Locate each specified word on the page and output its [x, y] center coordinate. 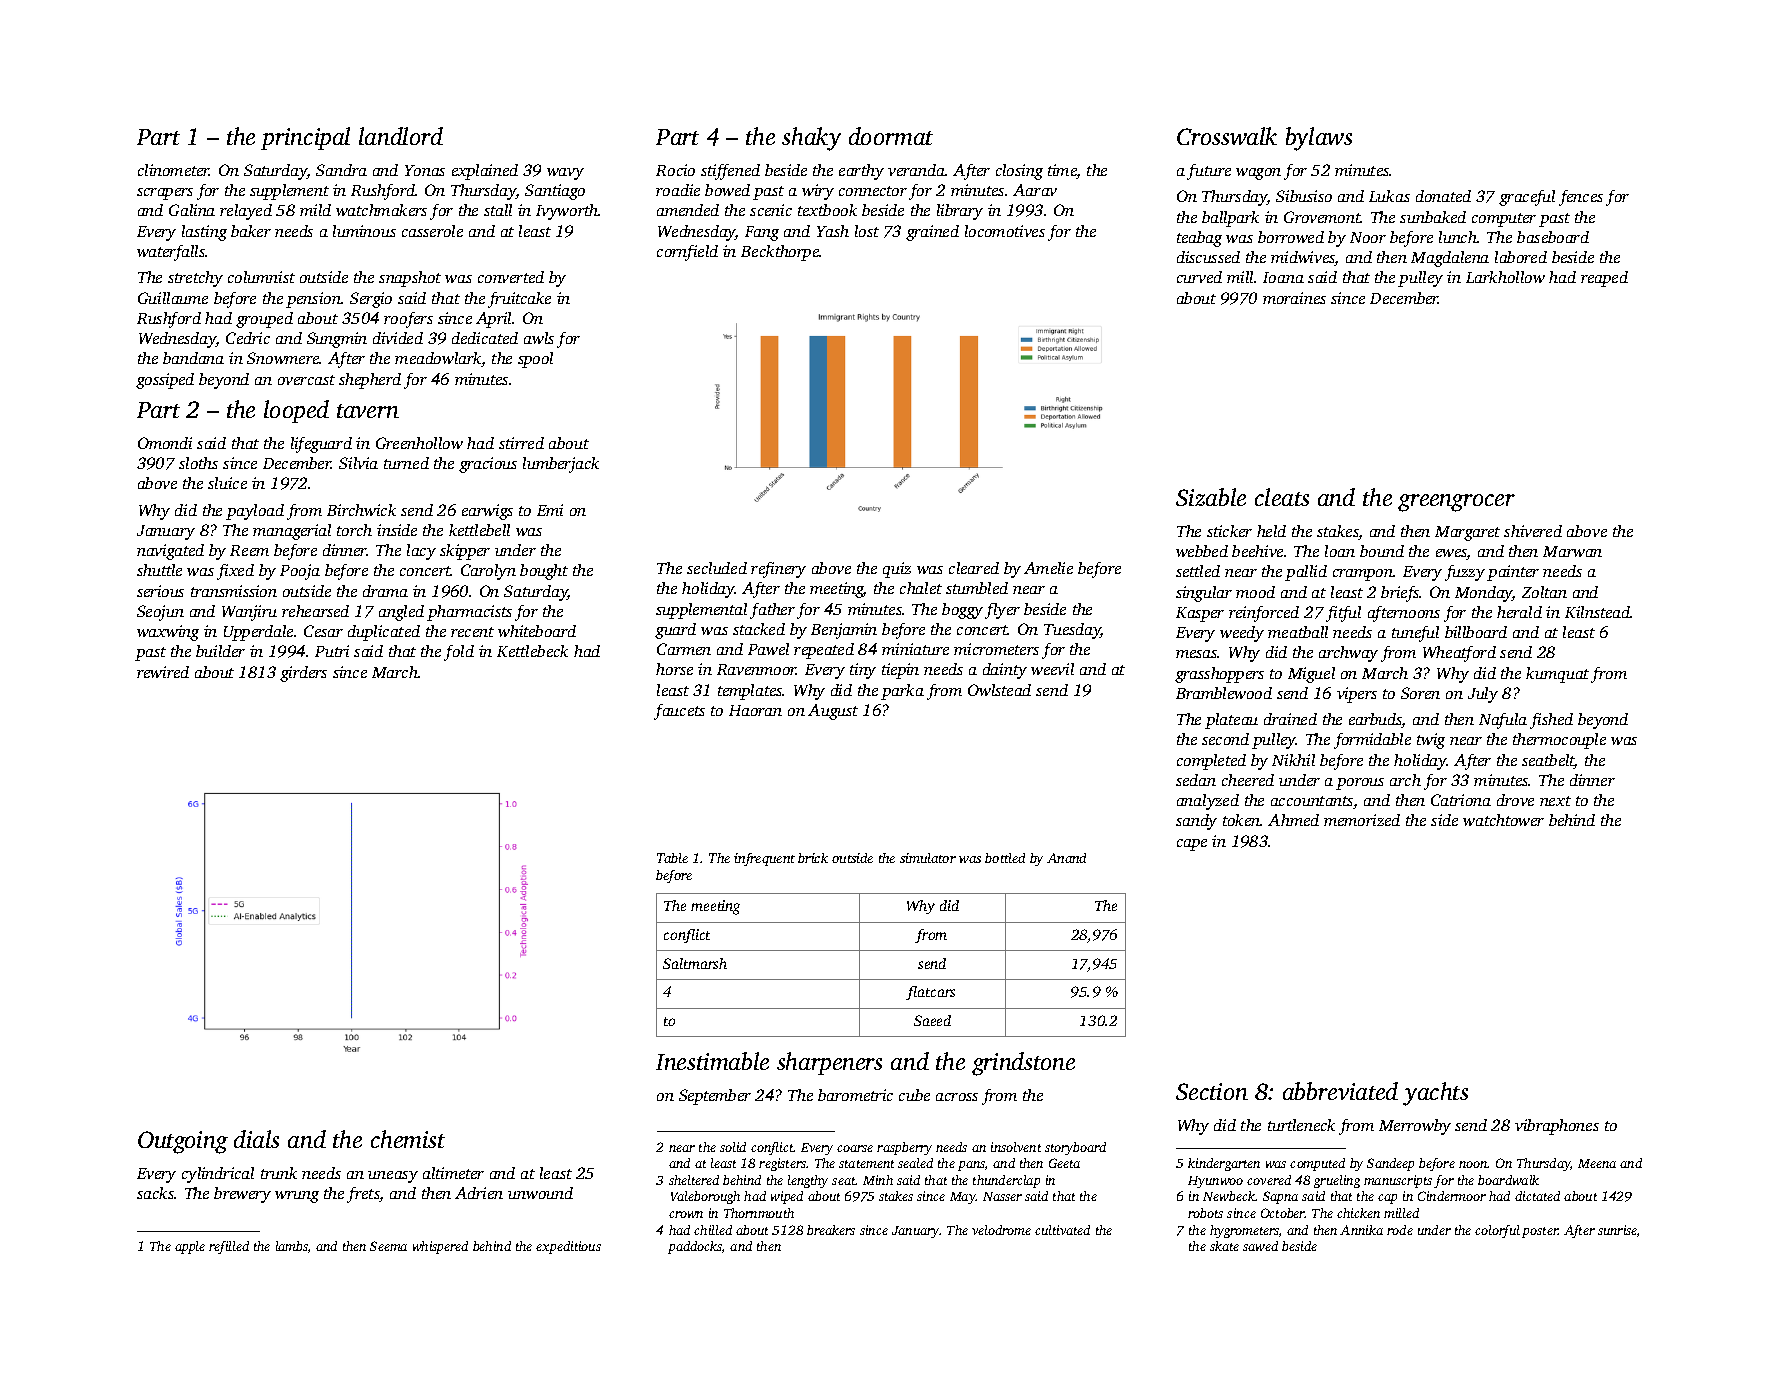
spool [535, 360]
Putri [332, 651]
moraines [1294, 298]
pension [313, 300]
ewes [1451, 554]
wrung [297, 1197]
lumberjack [561, 465]
